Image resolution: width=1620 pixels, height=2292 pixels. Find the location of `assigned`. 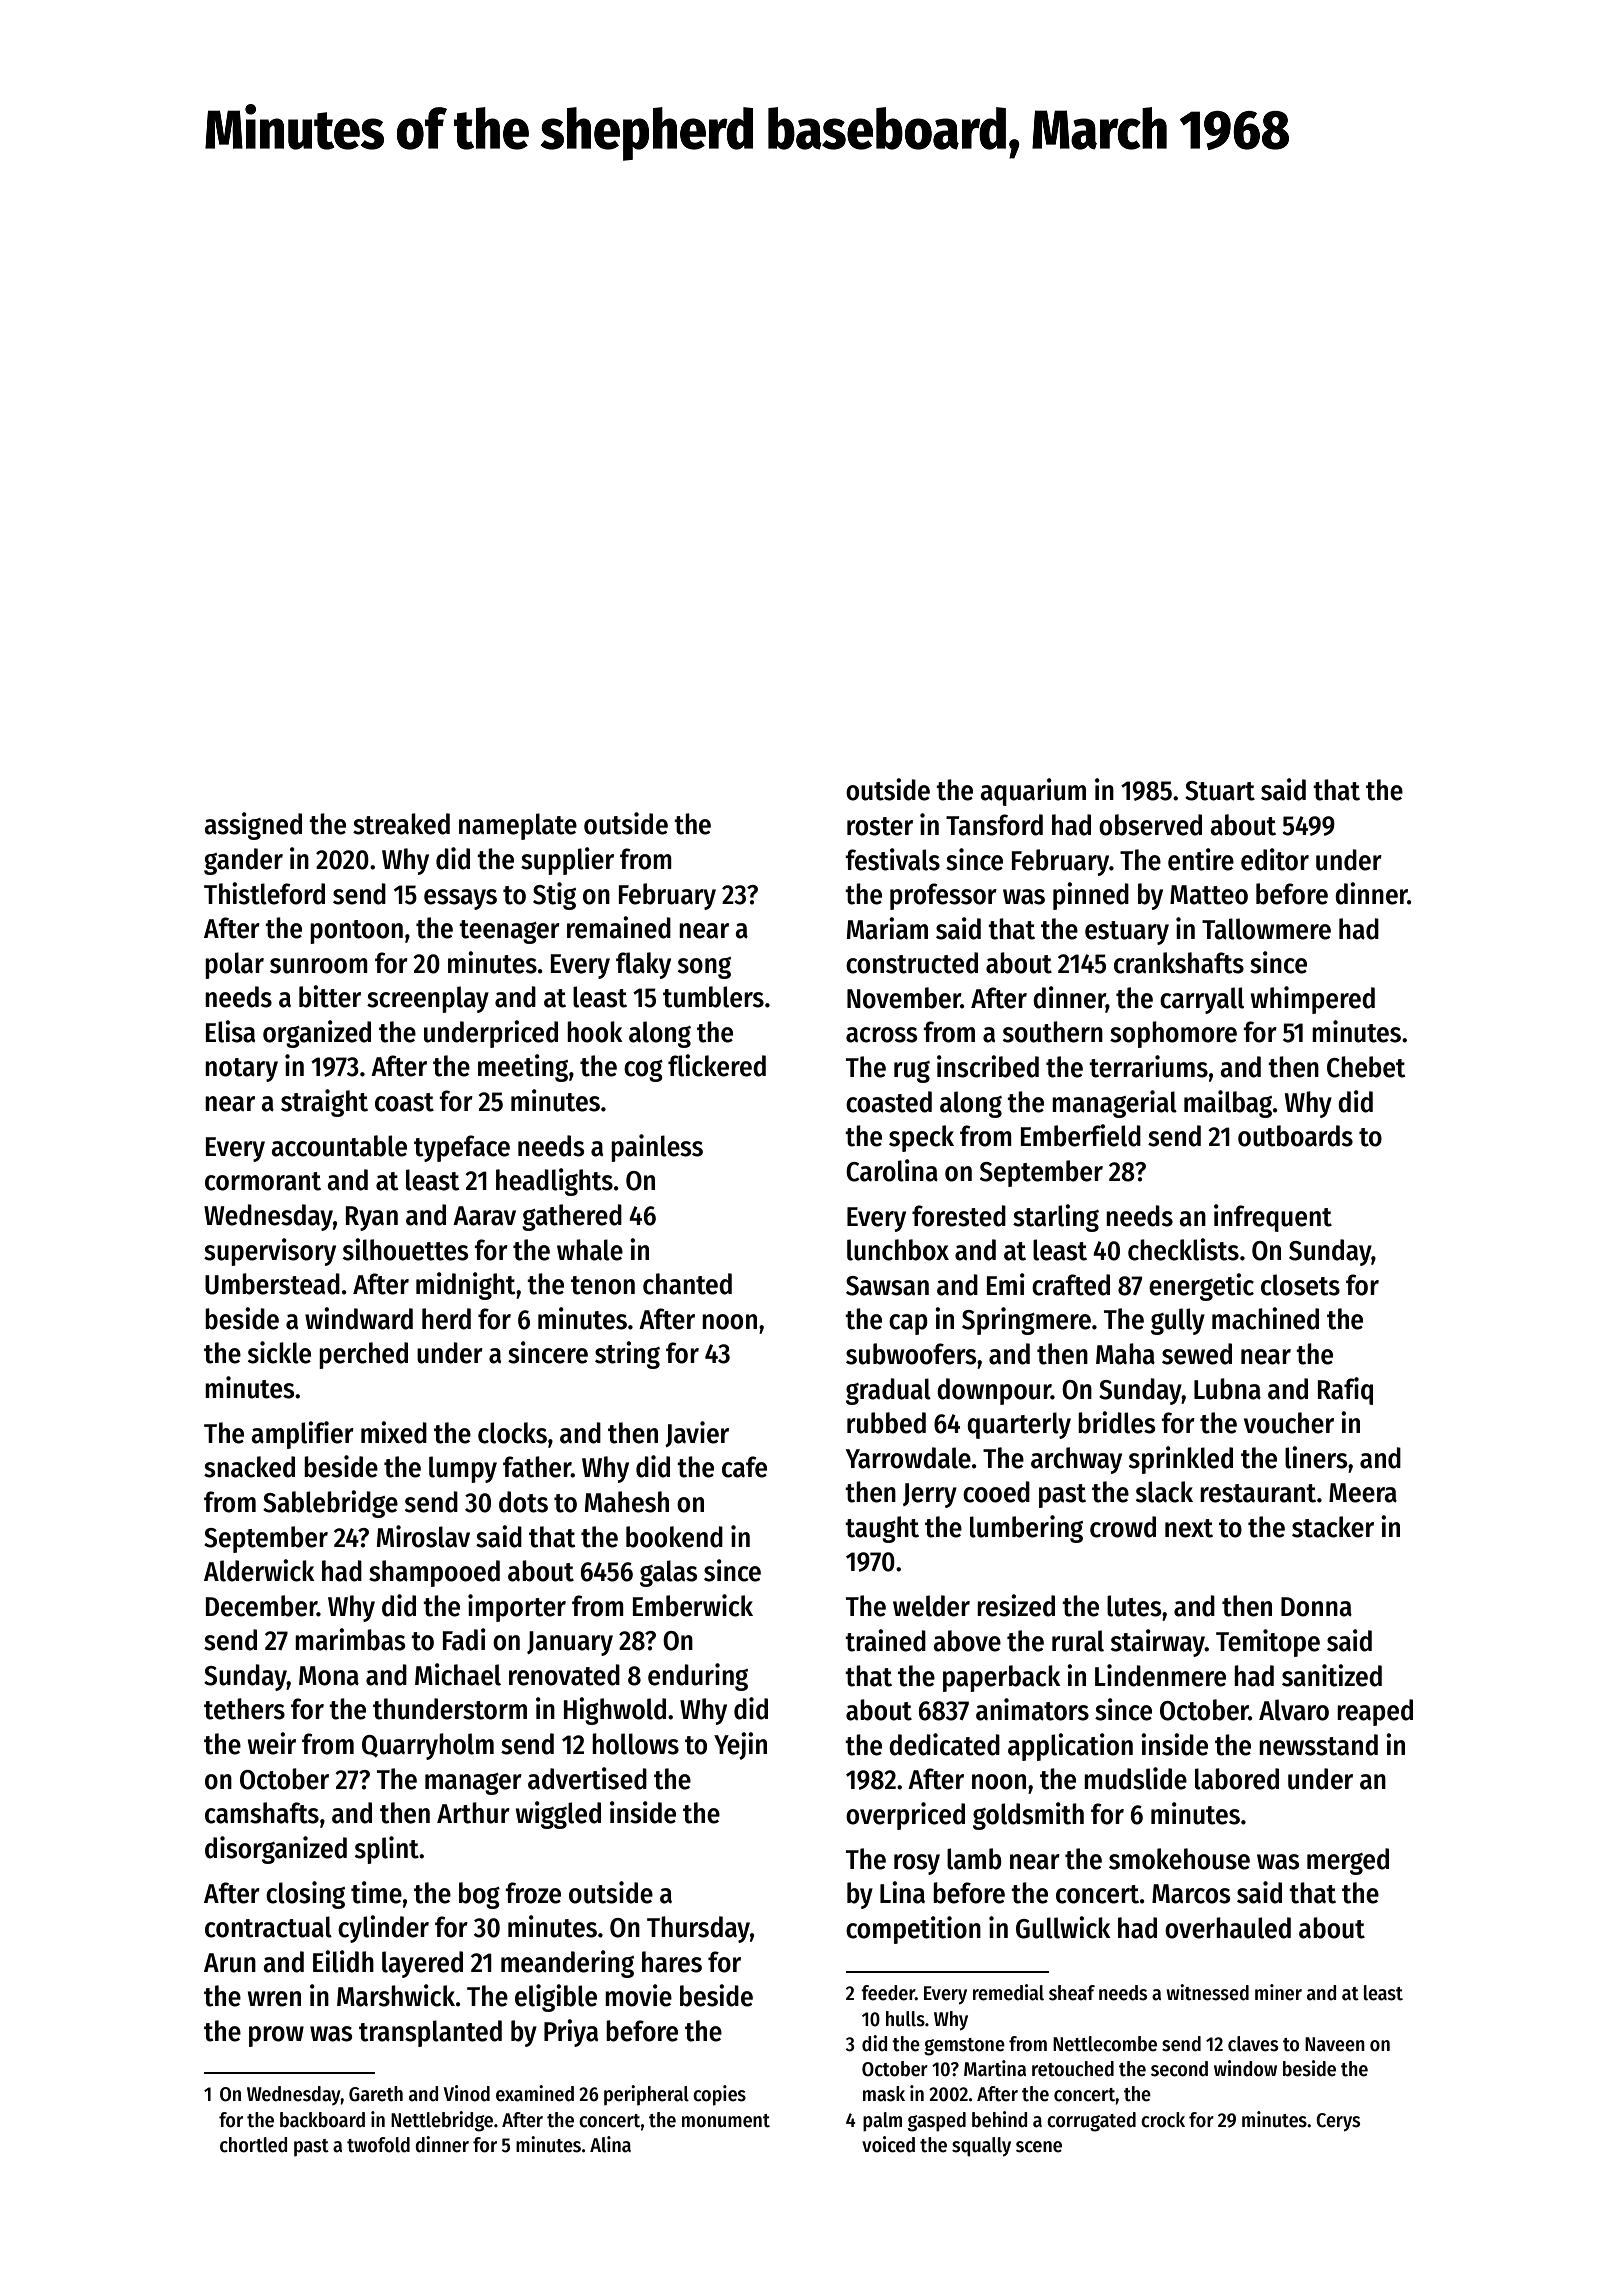

assigned is located at coordinates (253, 826).
